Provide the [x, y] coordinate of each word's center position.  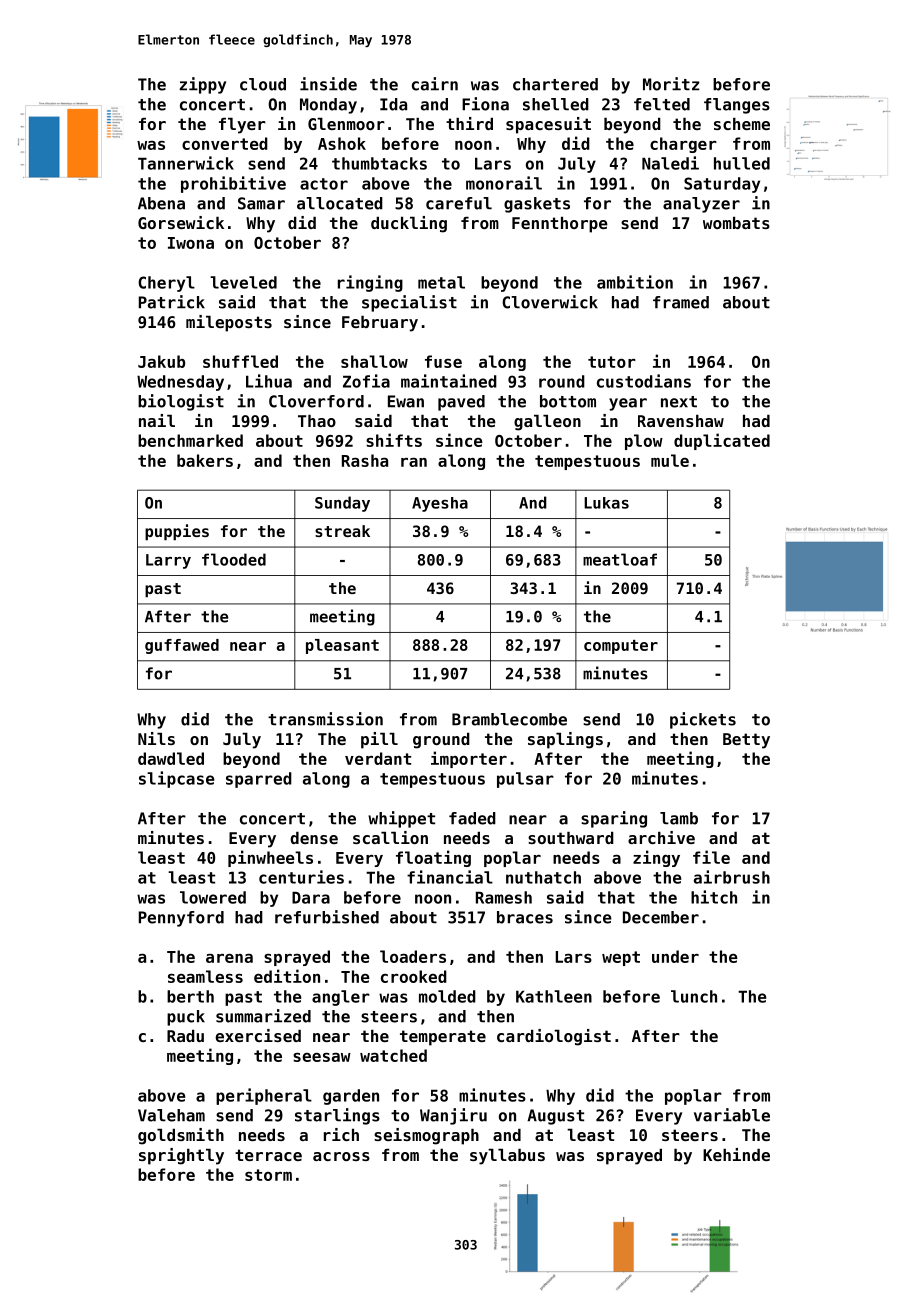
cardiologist [554, 1037]
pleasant [342, 646]
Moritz [671, 84]
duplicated [722, 441]
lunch [694, 996]
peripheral [264, 1096]
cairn [435, 84]
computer [621, 647]
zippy [203, 85]
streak [342, 531]
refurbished [327, 917]
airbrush [732, 877]
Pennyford [181, 919]
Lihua [269, 381]
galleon [547, 423]
